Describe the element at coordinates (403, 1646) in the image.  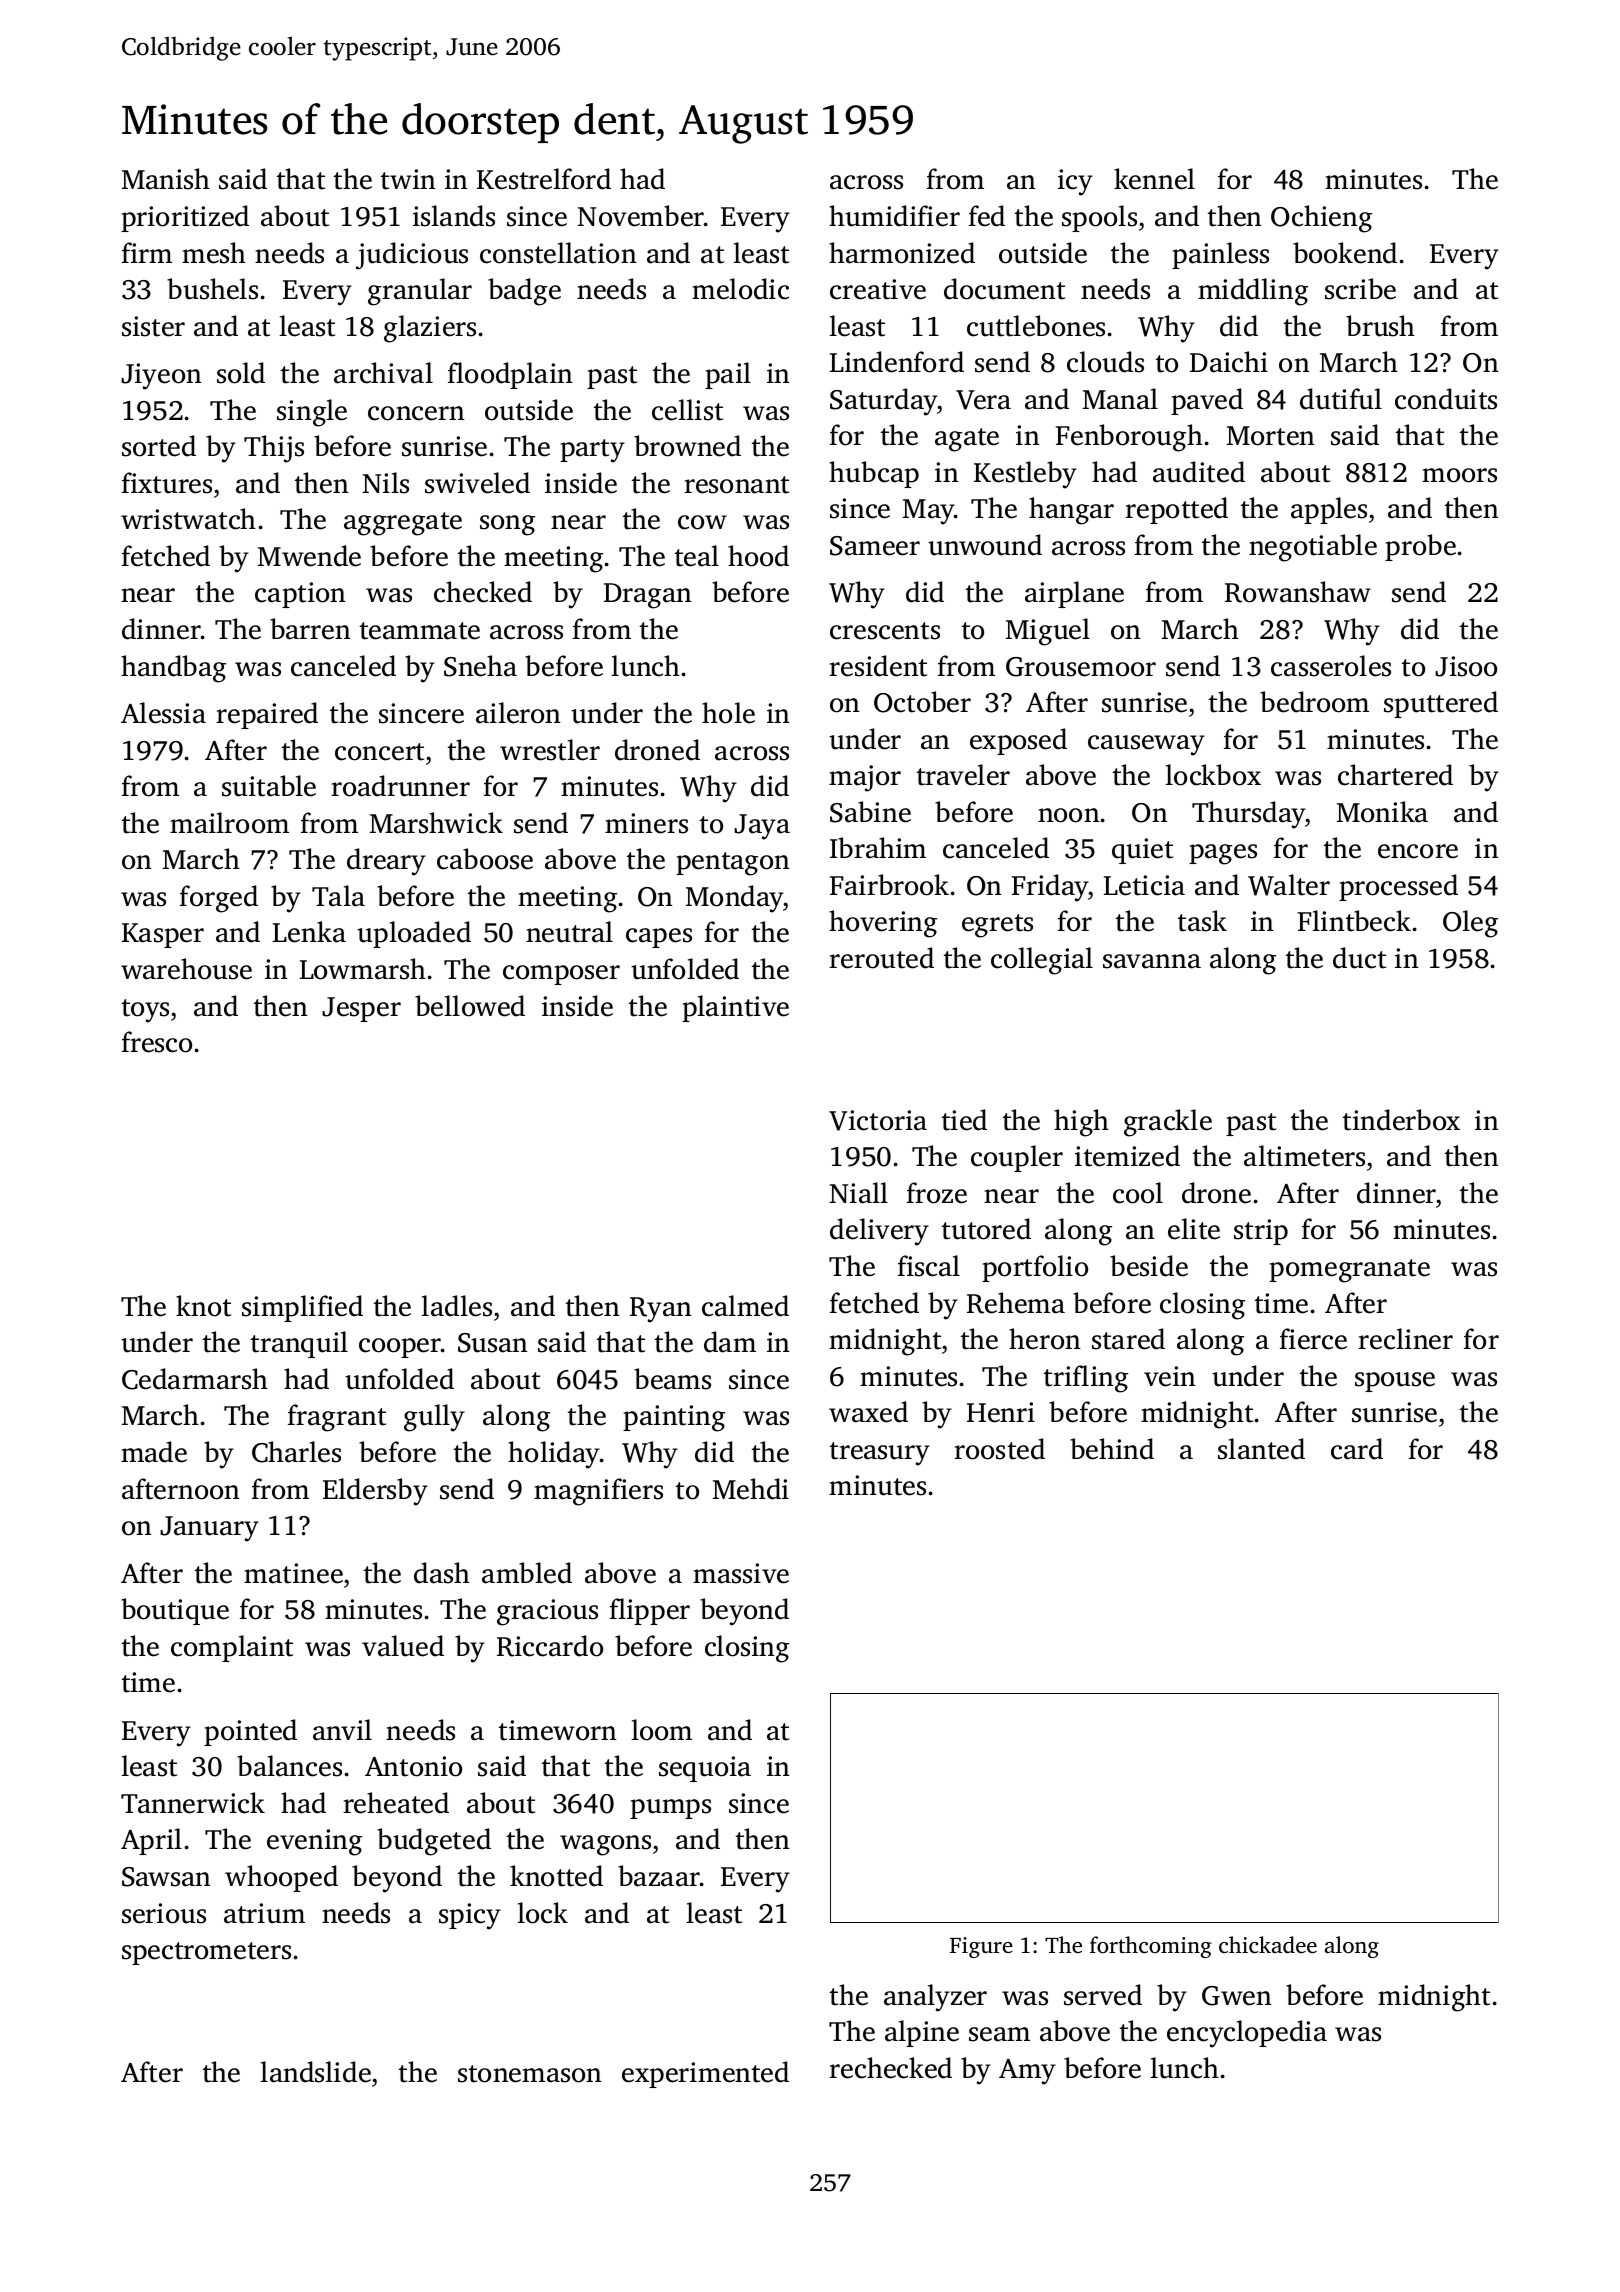
I see `valued` at that location.
